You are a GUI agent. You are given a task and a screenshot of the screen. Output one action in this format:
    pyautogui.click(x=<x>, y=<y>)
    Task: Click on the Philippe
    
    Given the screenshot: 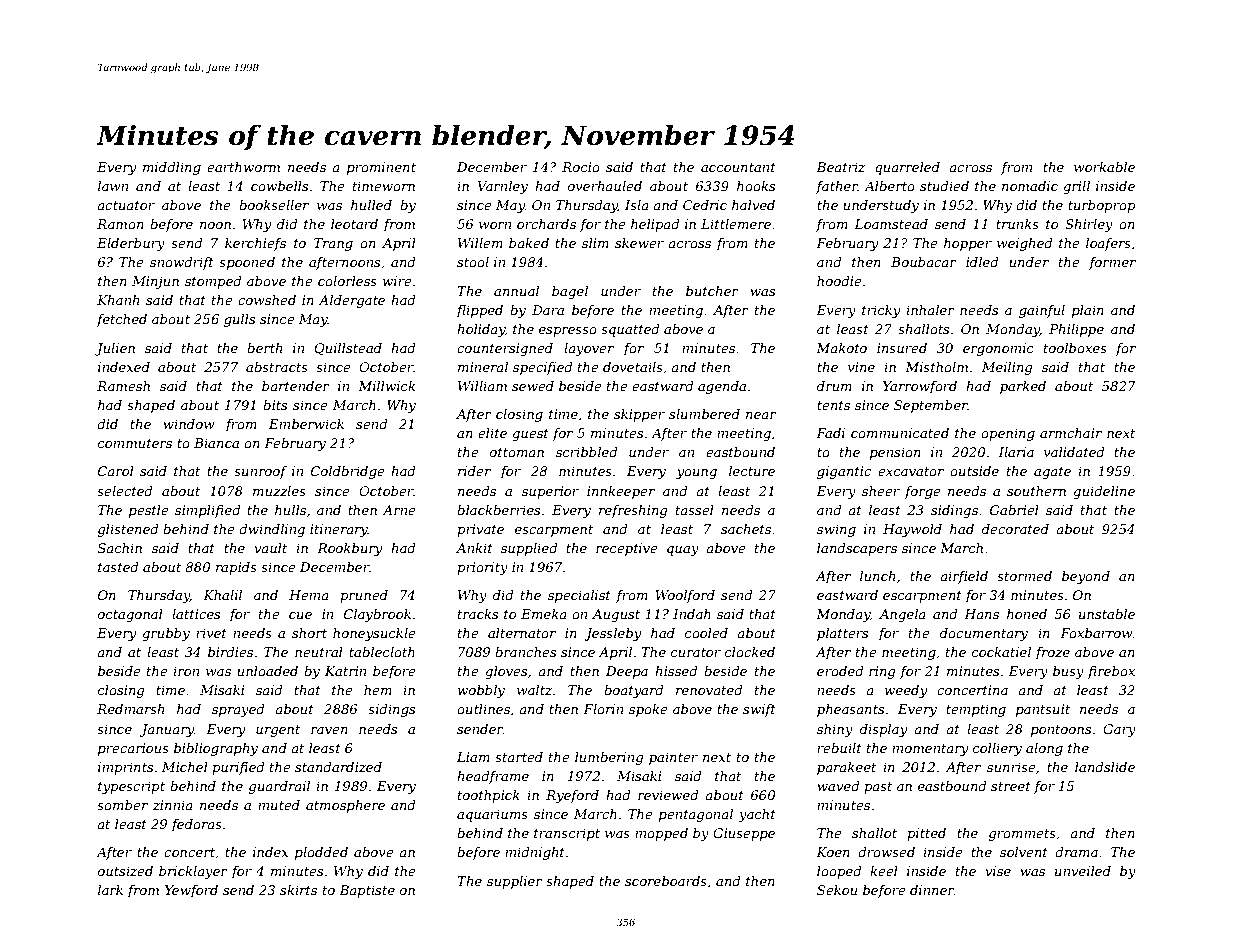 What is the action you would take?
    pyautogui.click(x=1076, y=330)
